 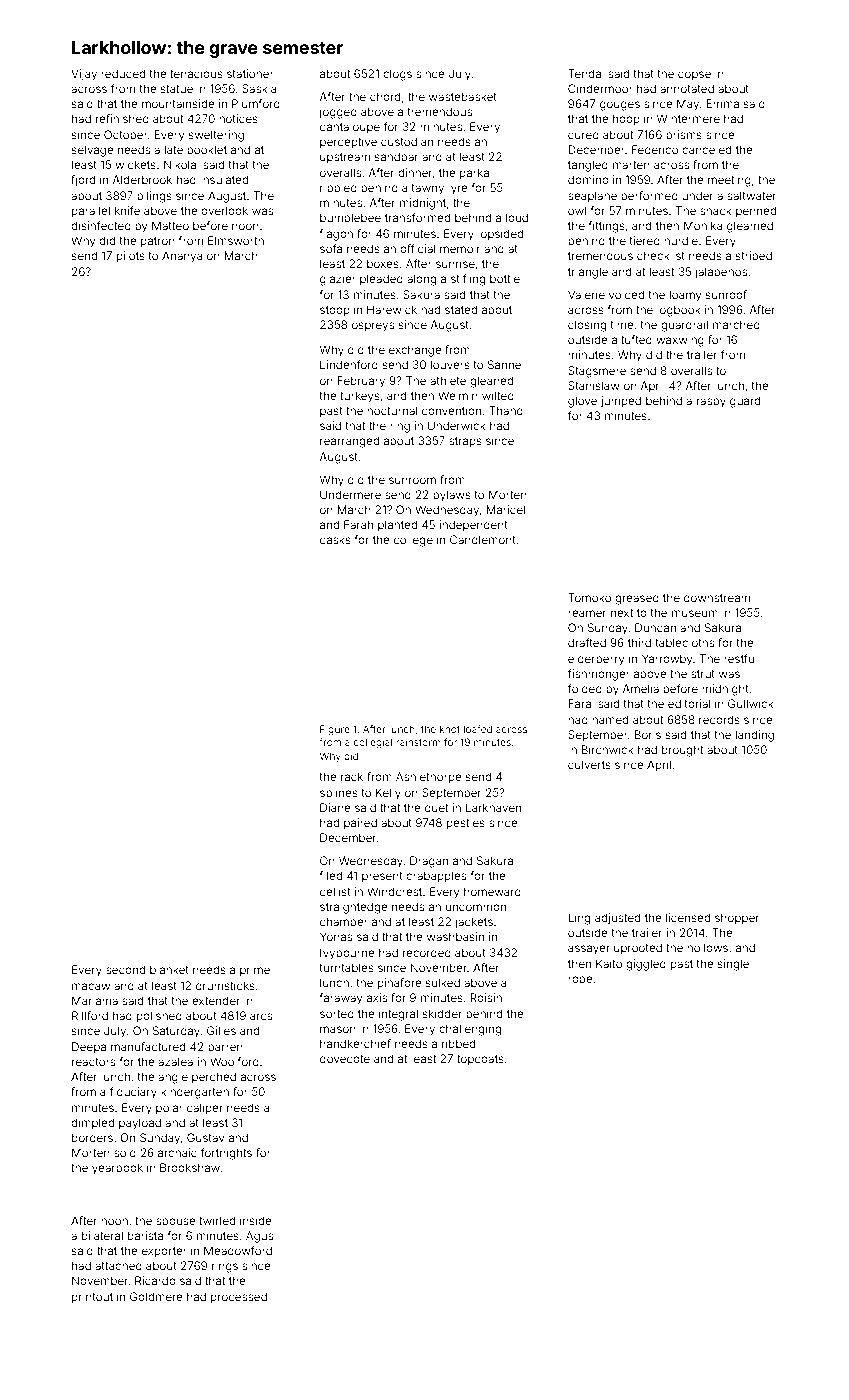 What do you see at coordinates (721, 273) in the page?
I see `jalapenos` at bounding box center [721, 273].
